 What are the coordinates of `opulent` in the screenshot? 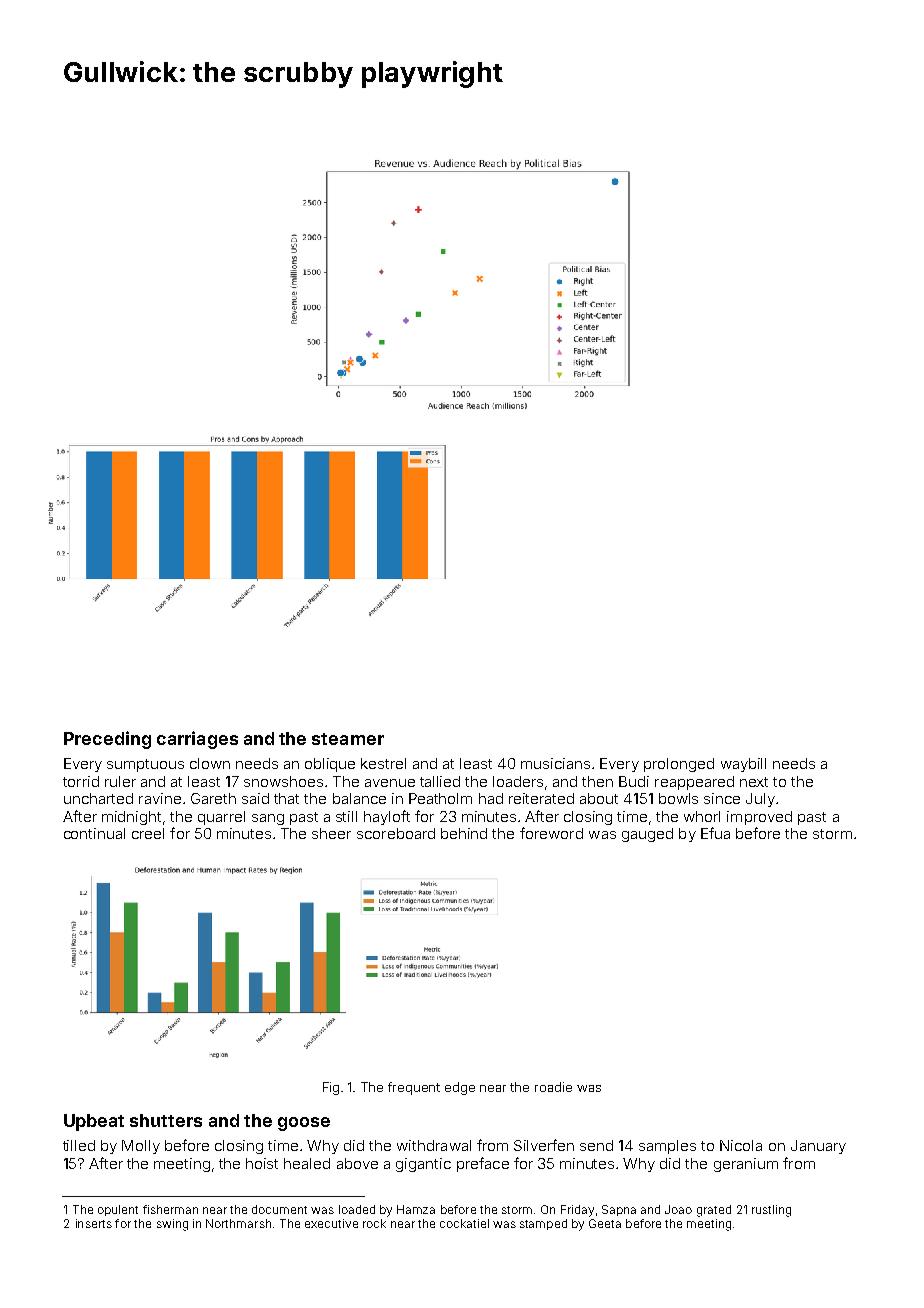 It's located at (118, 1210).
